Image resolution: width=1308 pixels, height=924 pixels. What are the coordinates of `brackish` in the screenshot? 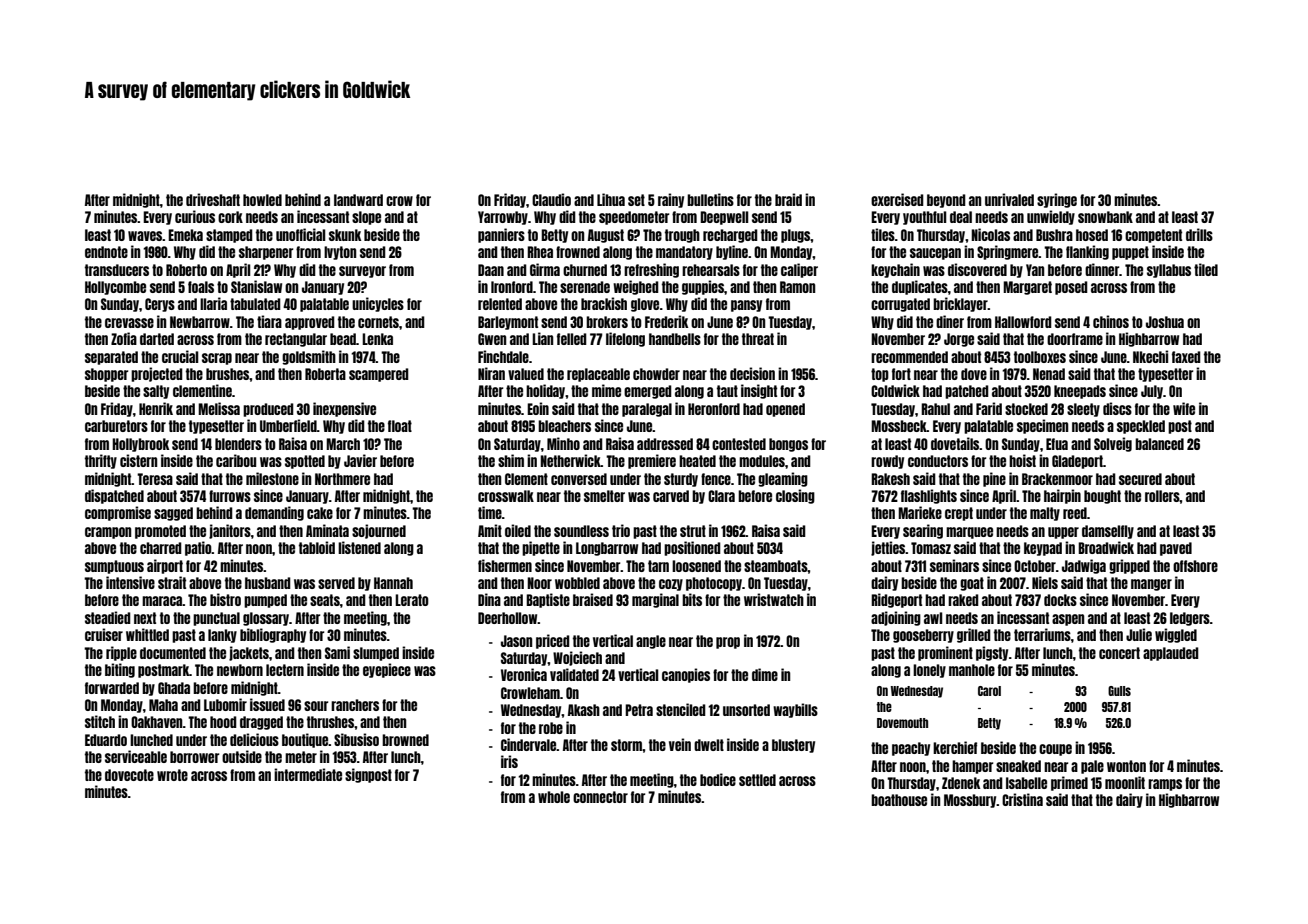 It's located at (604, 303).
